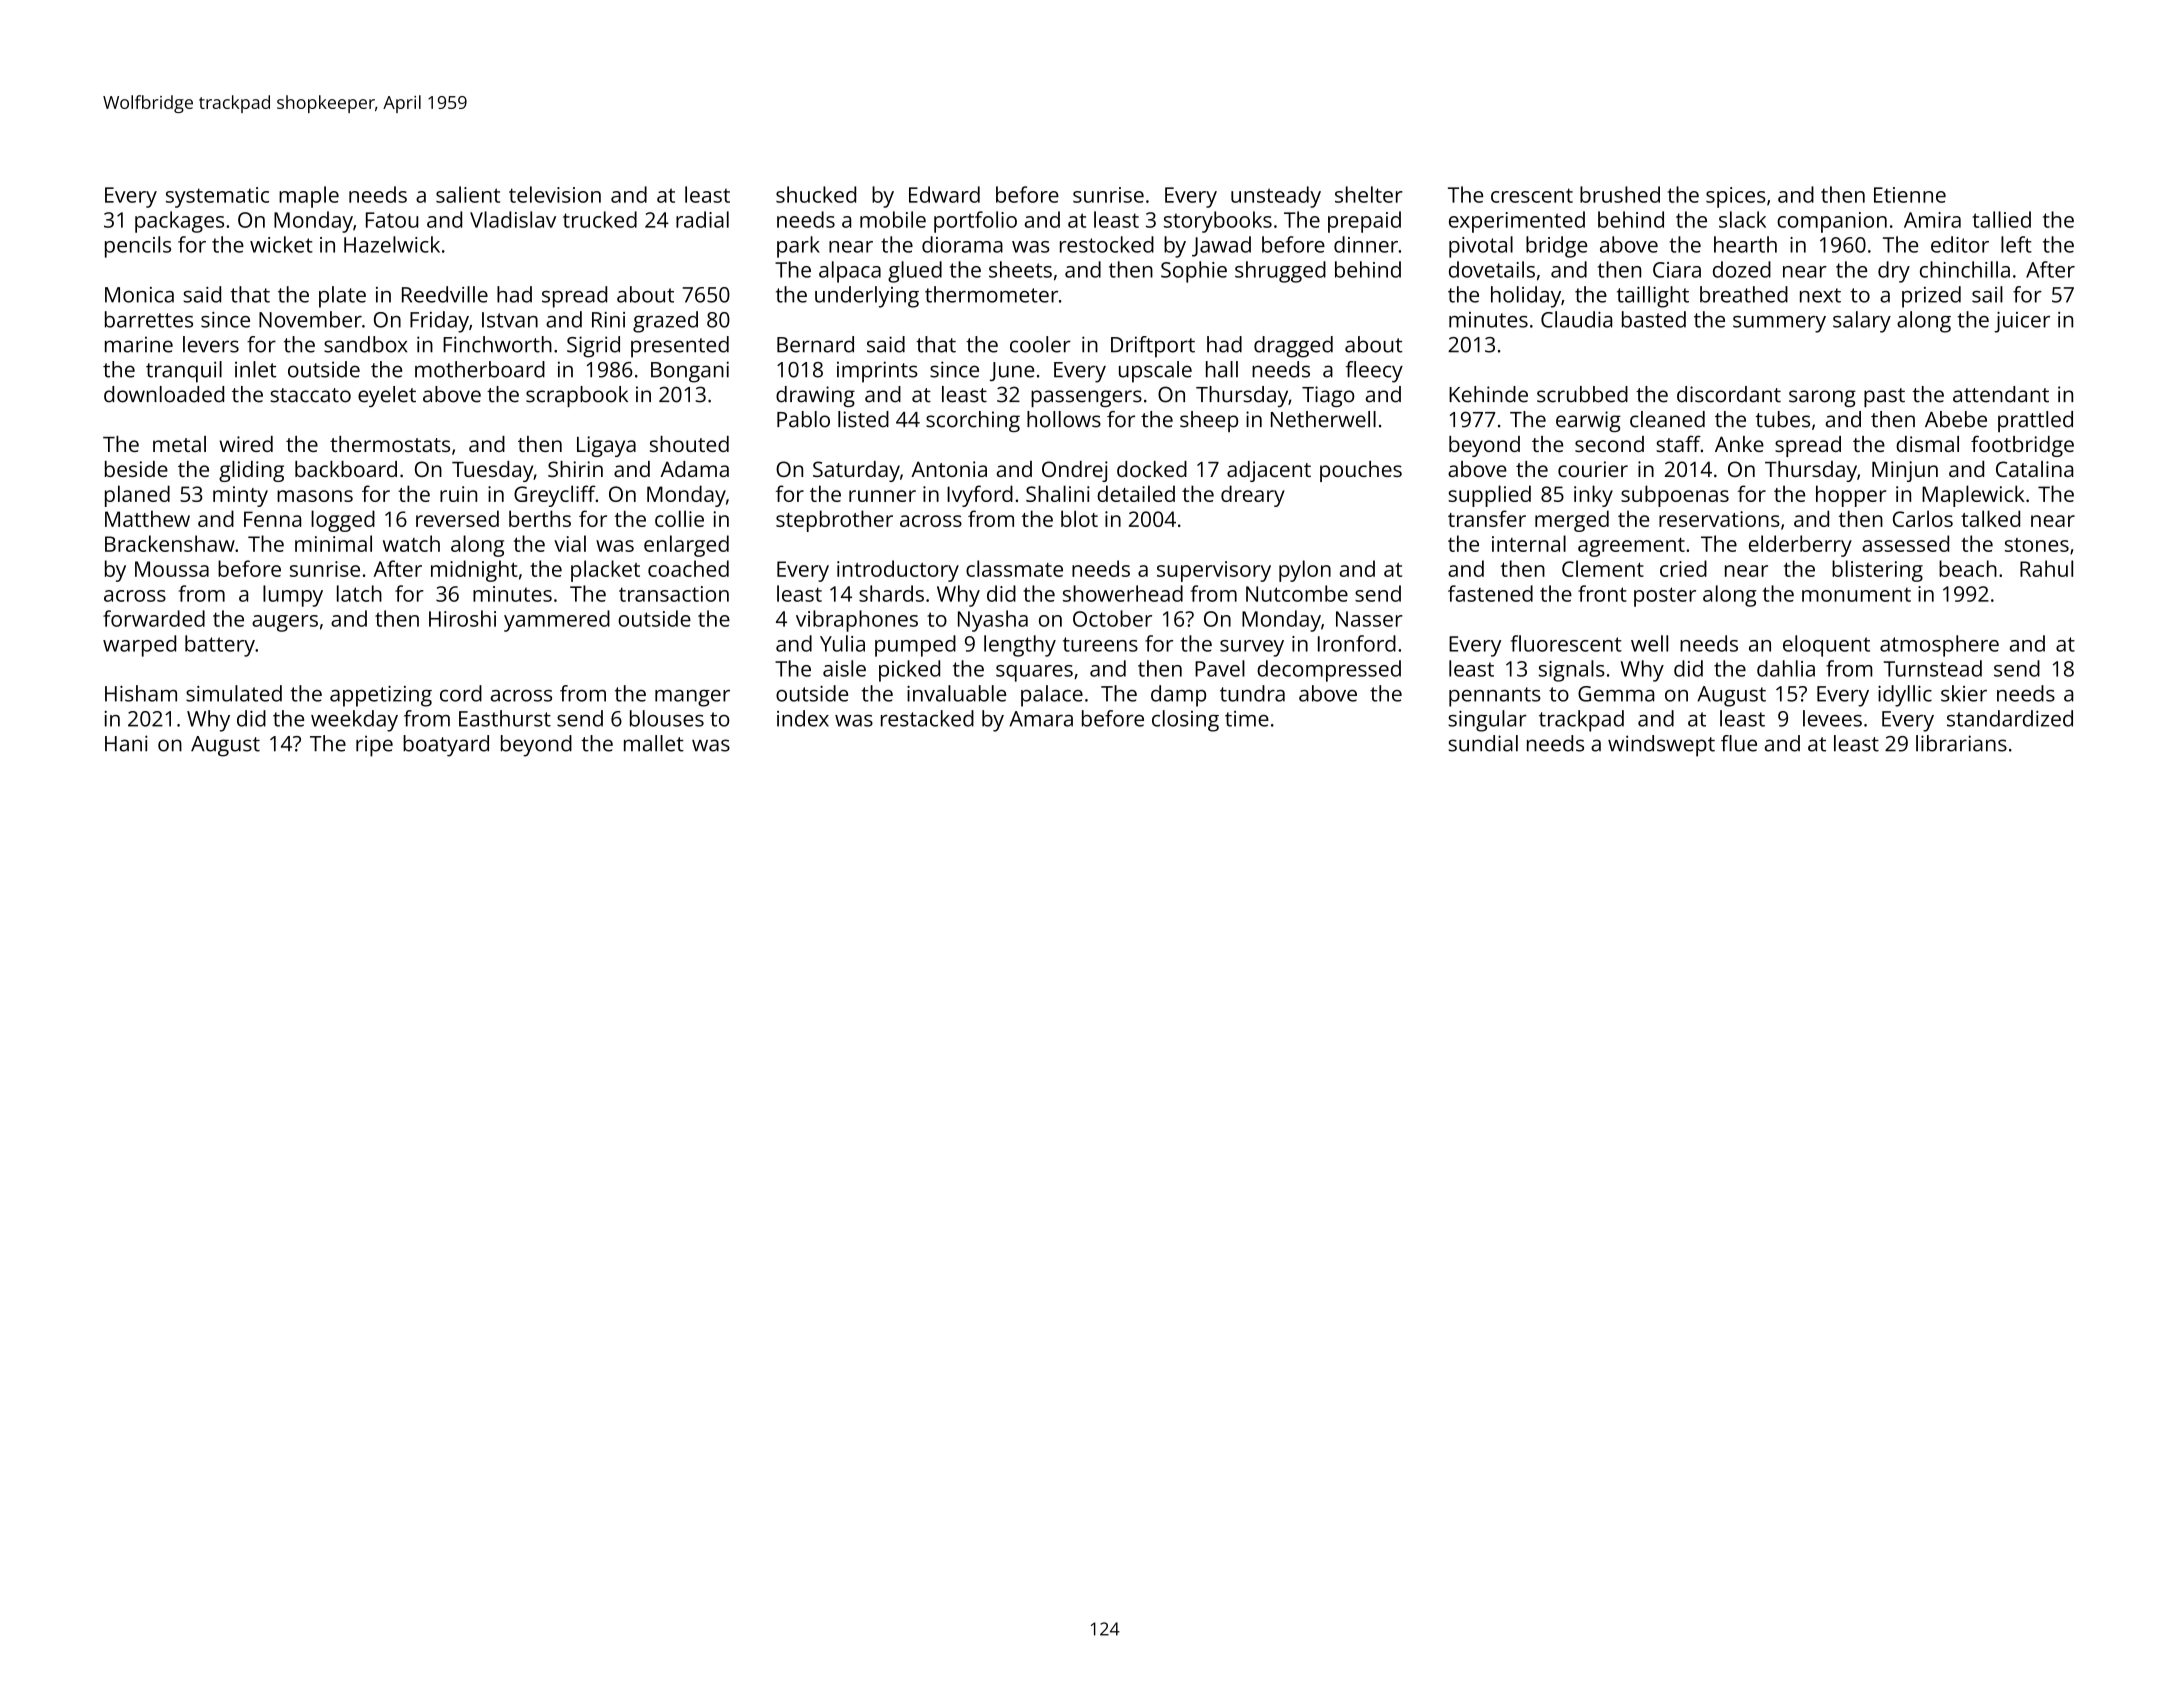 This screenshot has width=2178, height=1683. What do you see at coordinates (1910, 195) in the screenshot?
I see `Etienne` at bounding box center [1910, 195].
